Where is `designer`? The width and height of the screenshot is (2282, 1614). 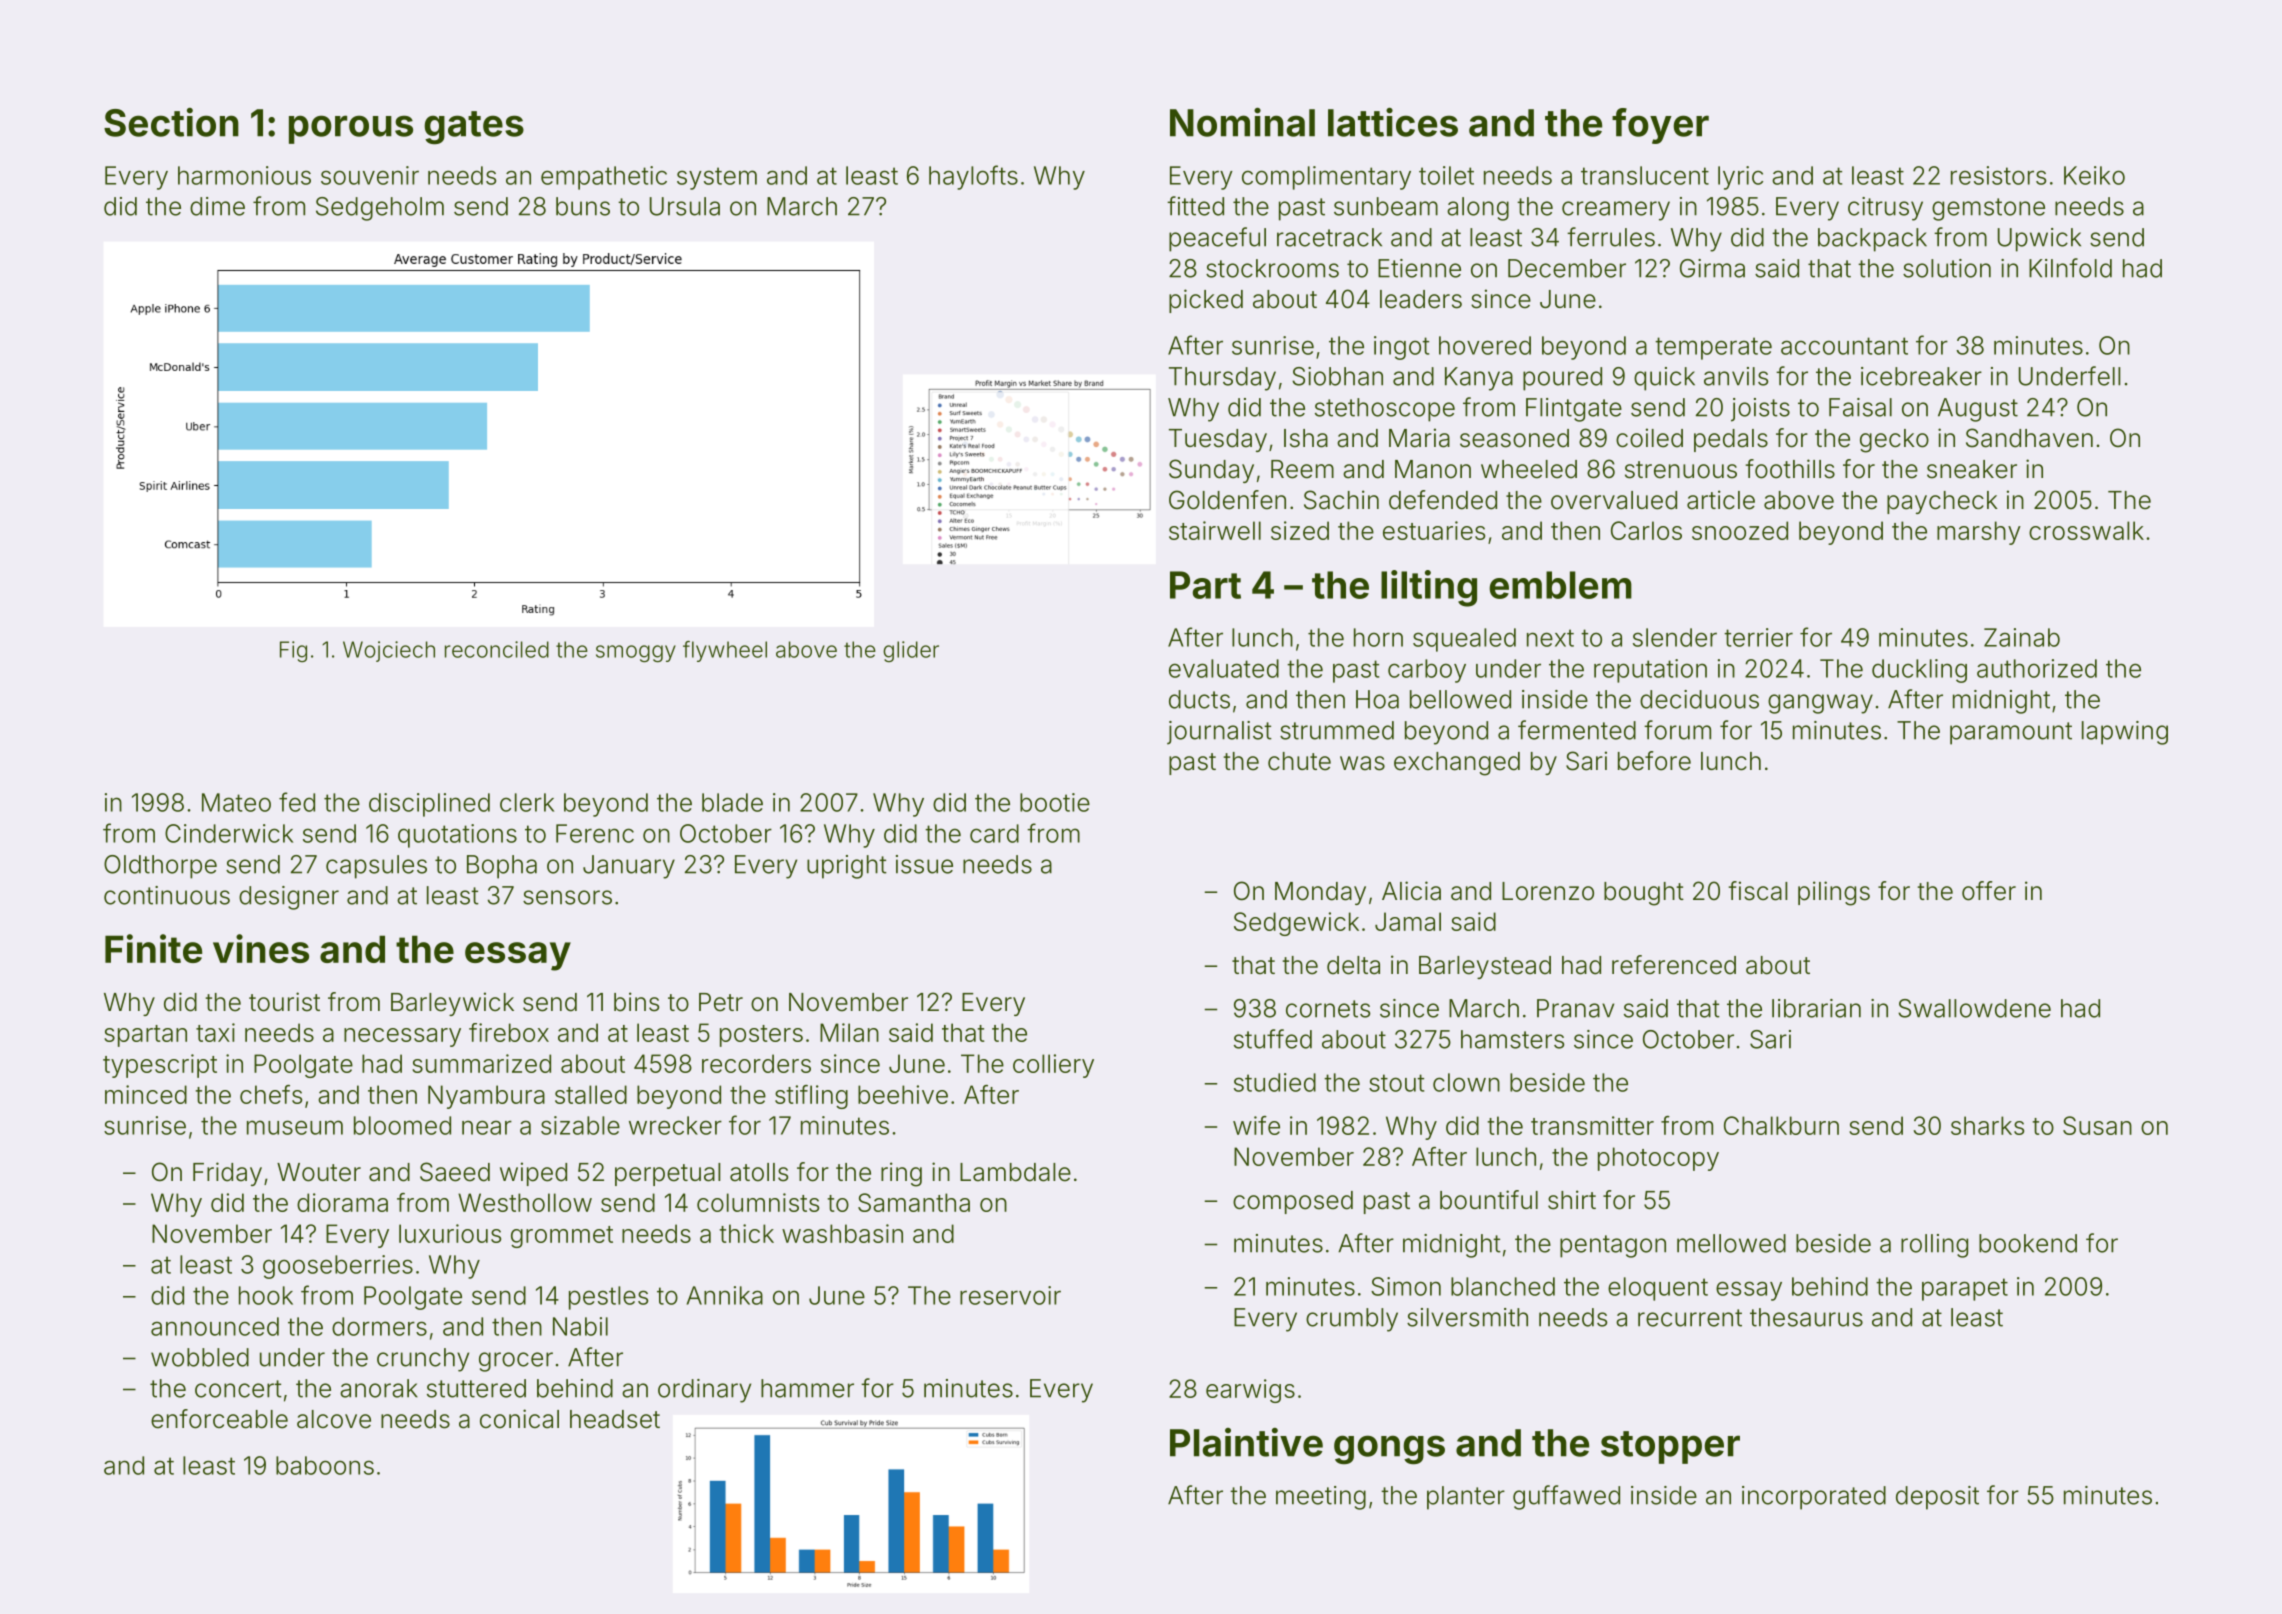
designer is located at coordinates (289, 898).
